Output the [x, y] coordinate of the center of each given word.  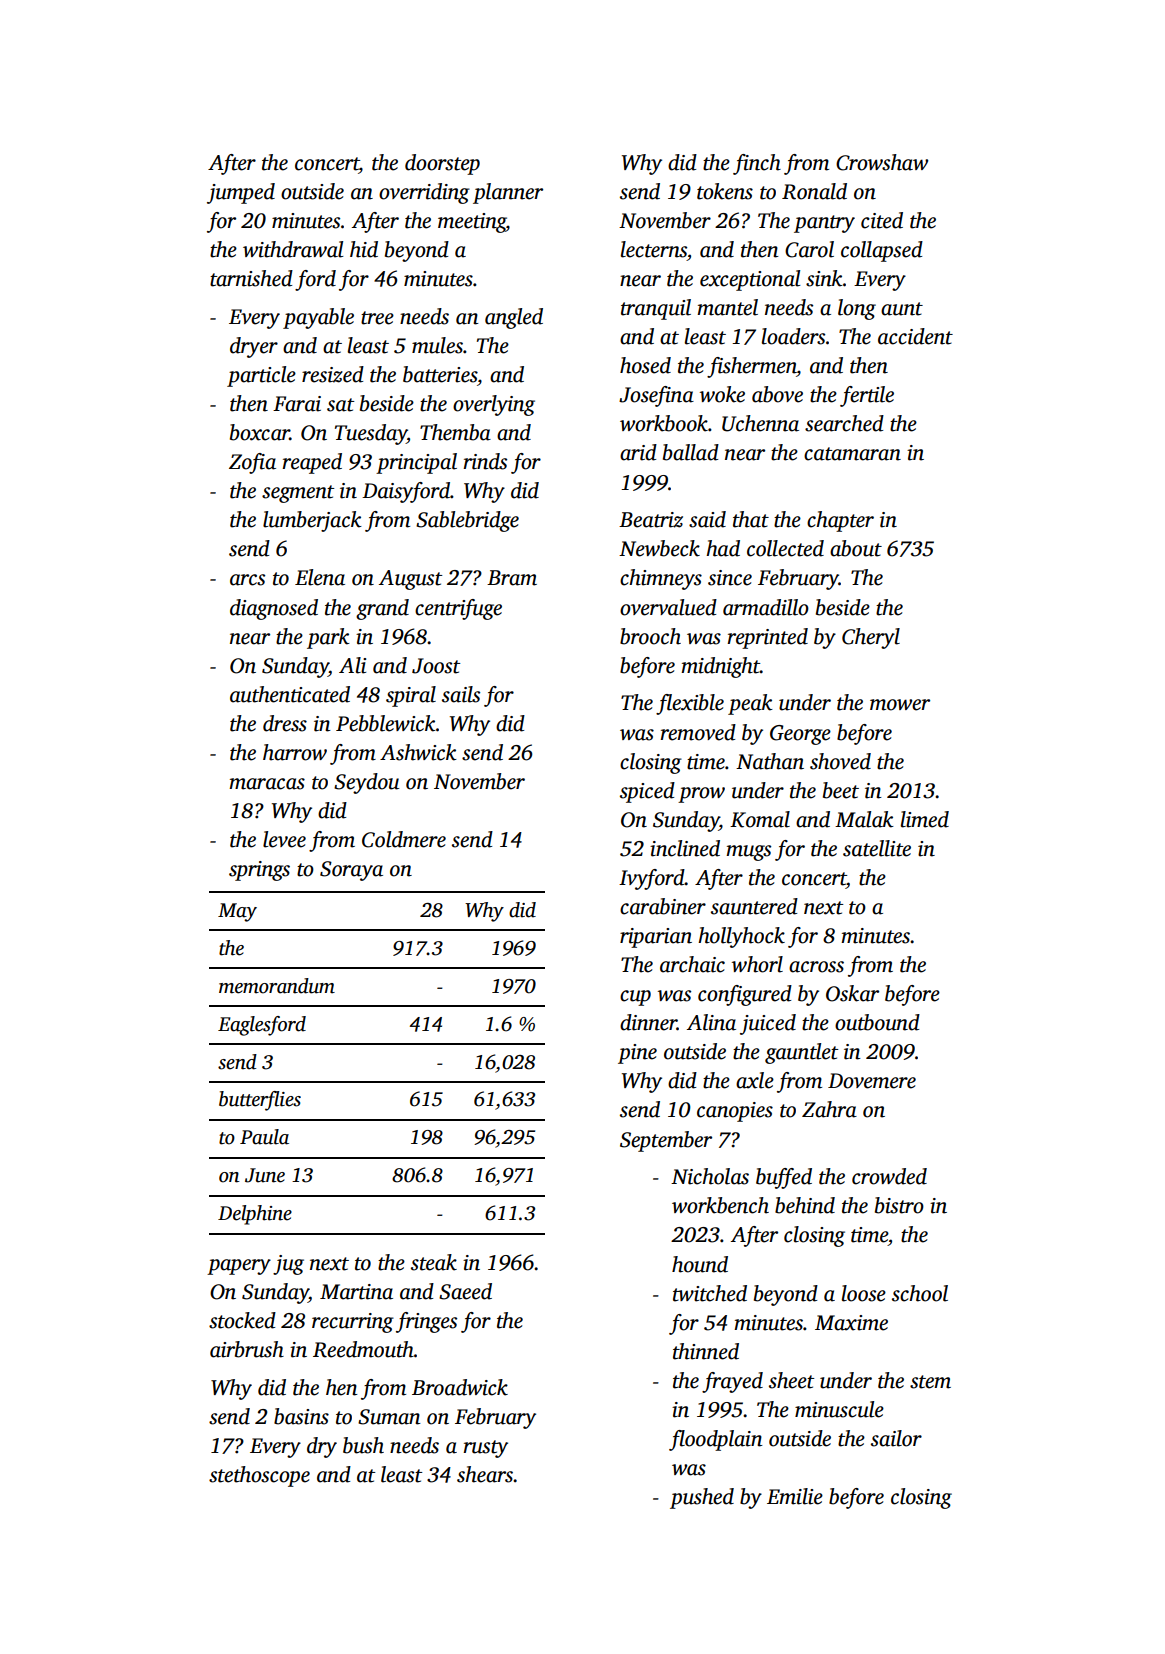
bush [363, 1445]
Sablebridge [467, 521]
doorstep [442, 164]
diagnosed [274, 609]
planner [508, 193]
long [857, 309]
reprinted [768, 638]
